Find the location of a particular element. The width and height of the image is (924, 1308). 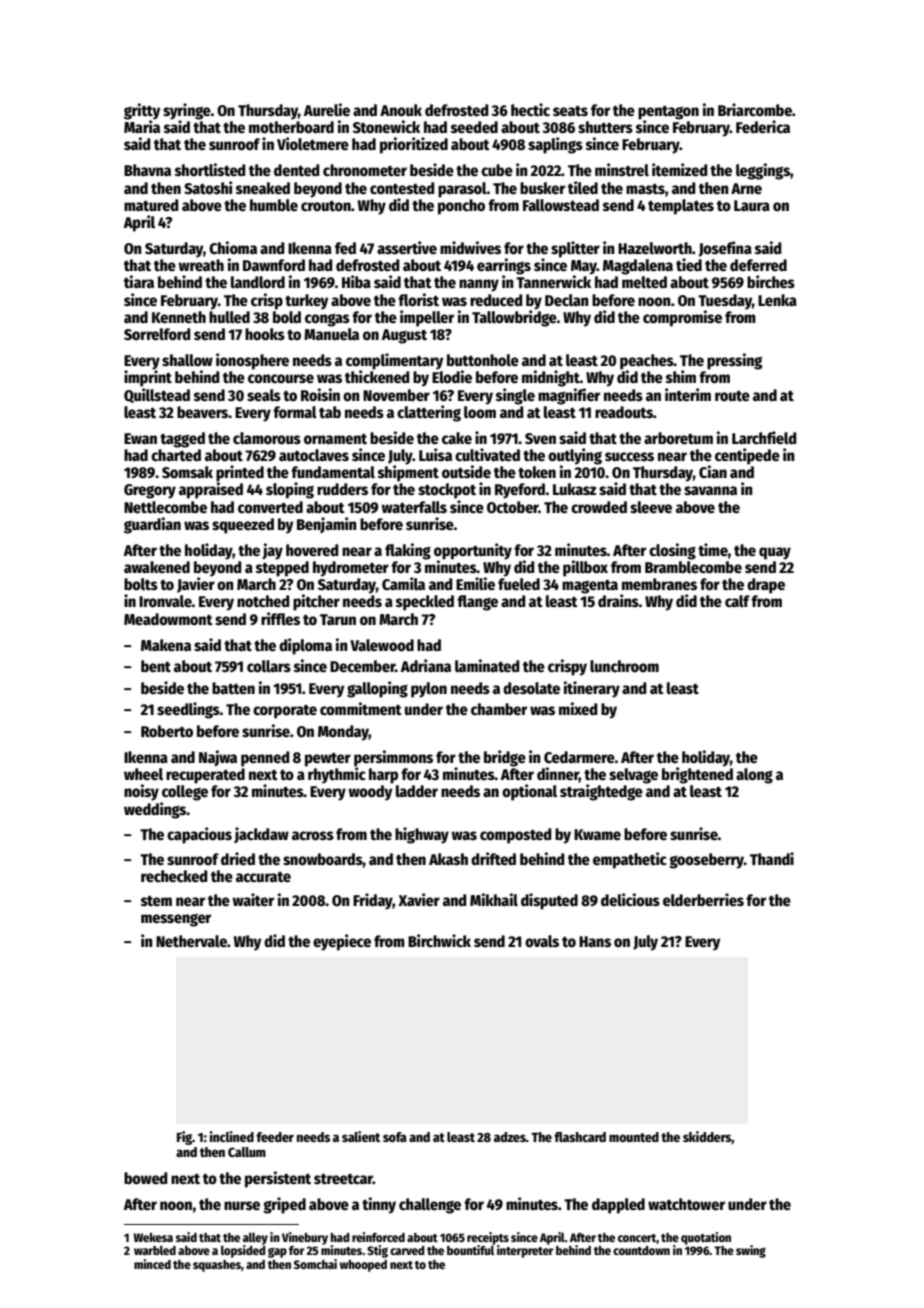

Briarcombe is located at coordinates (755, 110).
